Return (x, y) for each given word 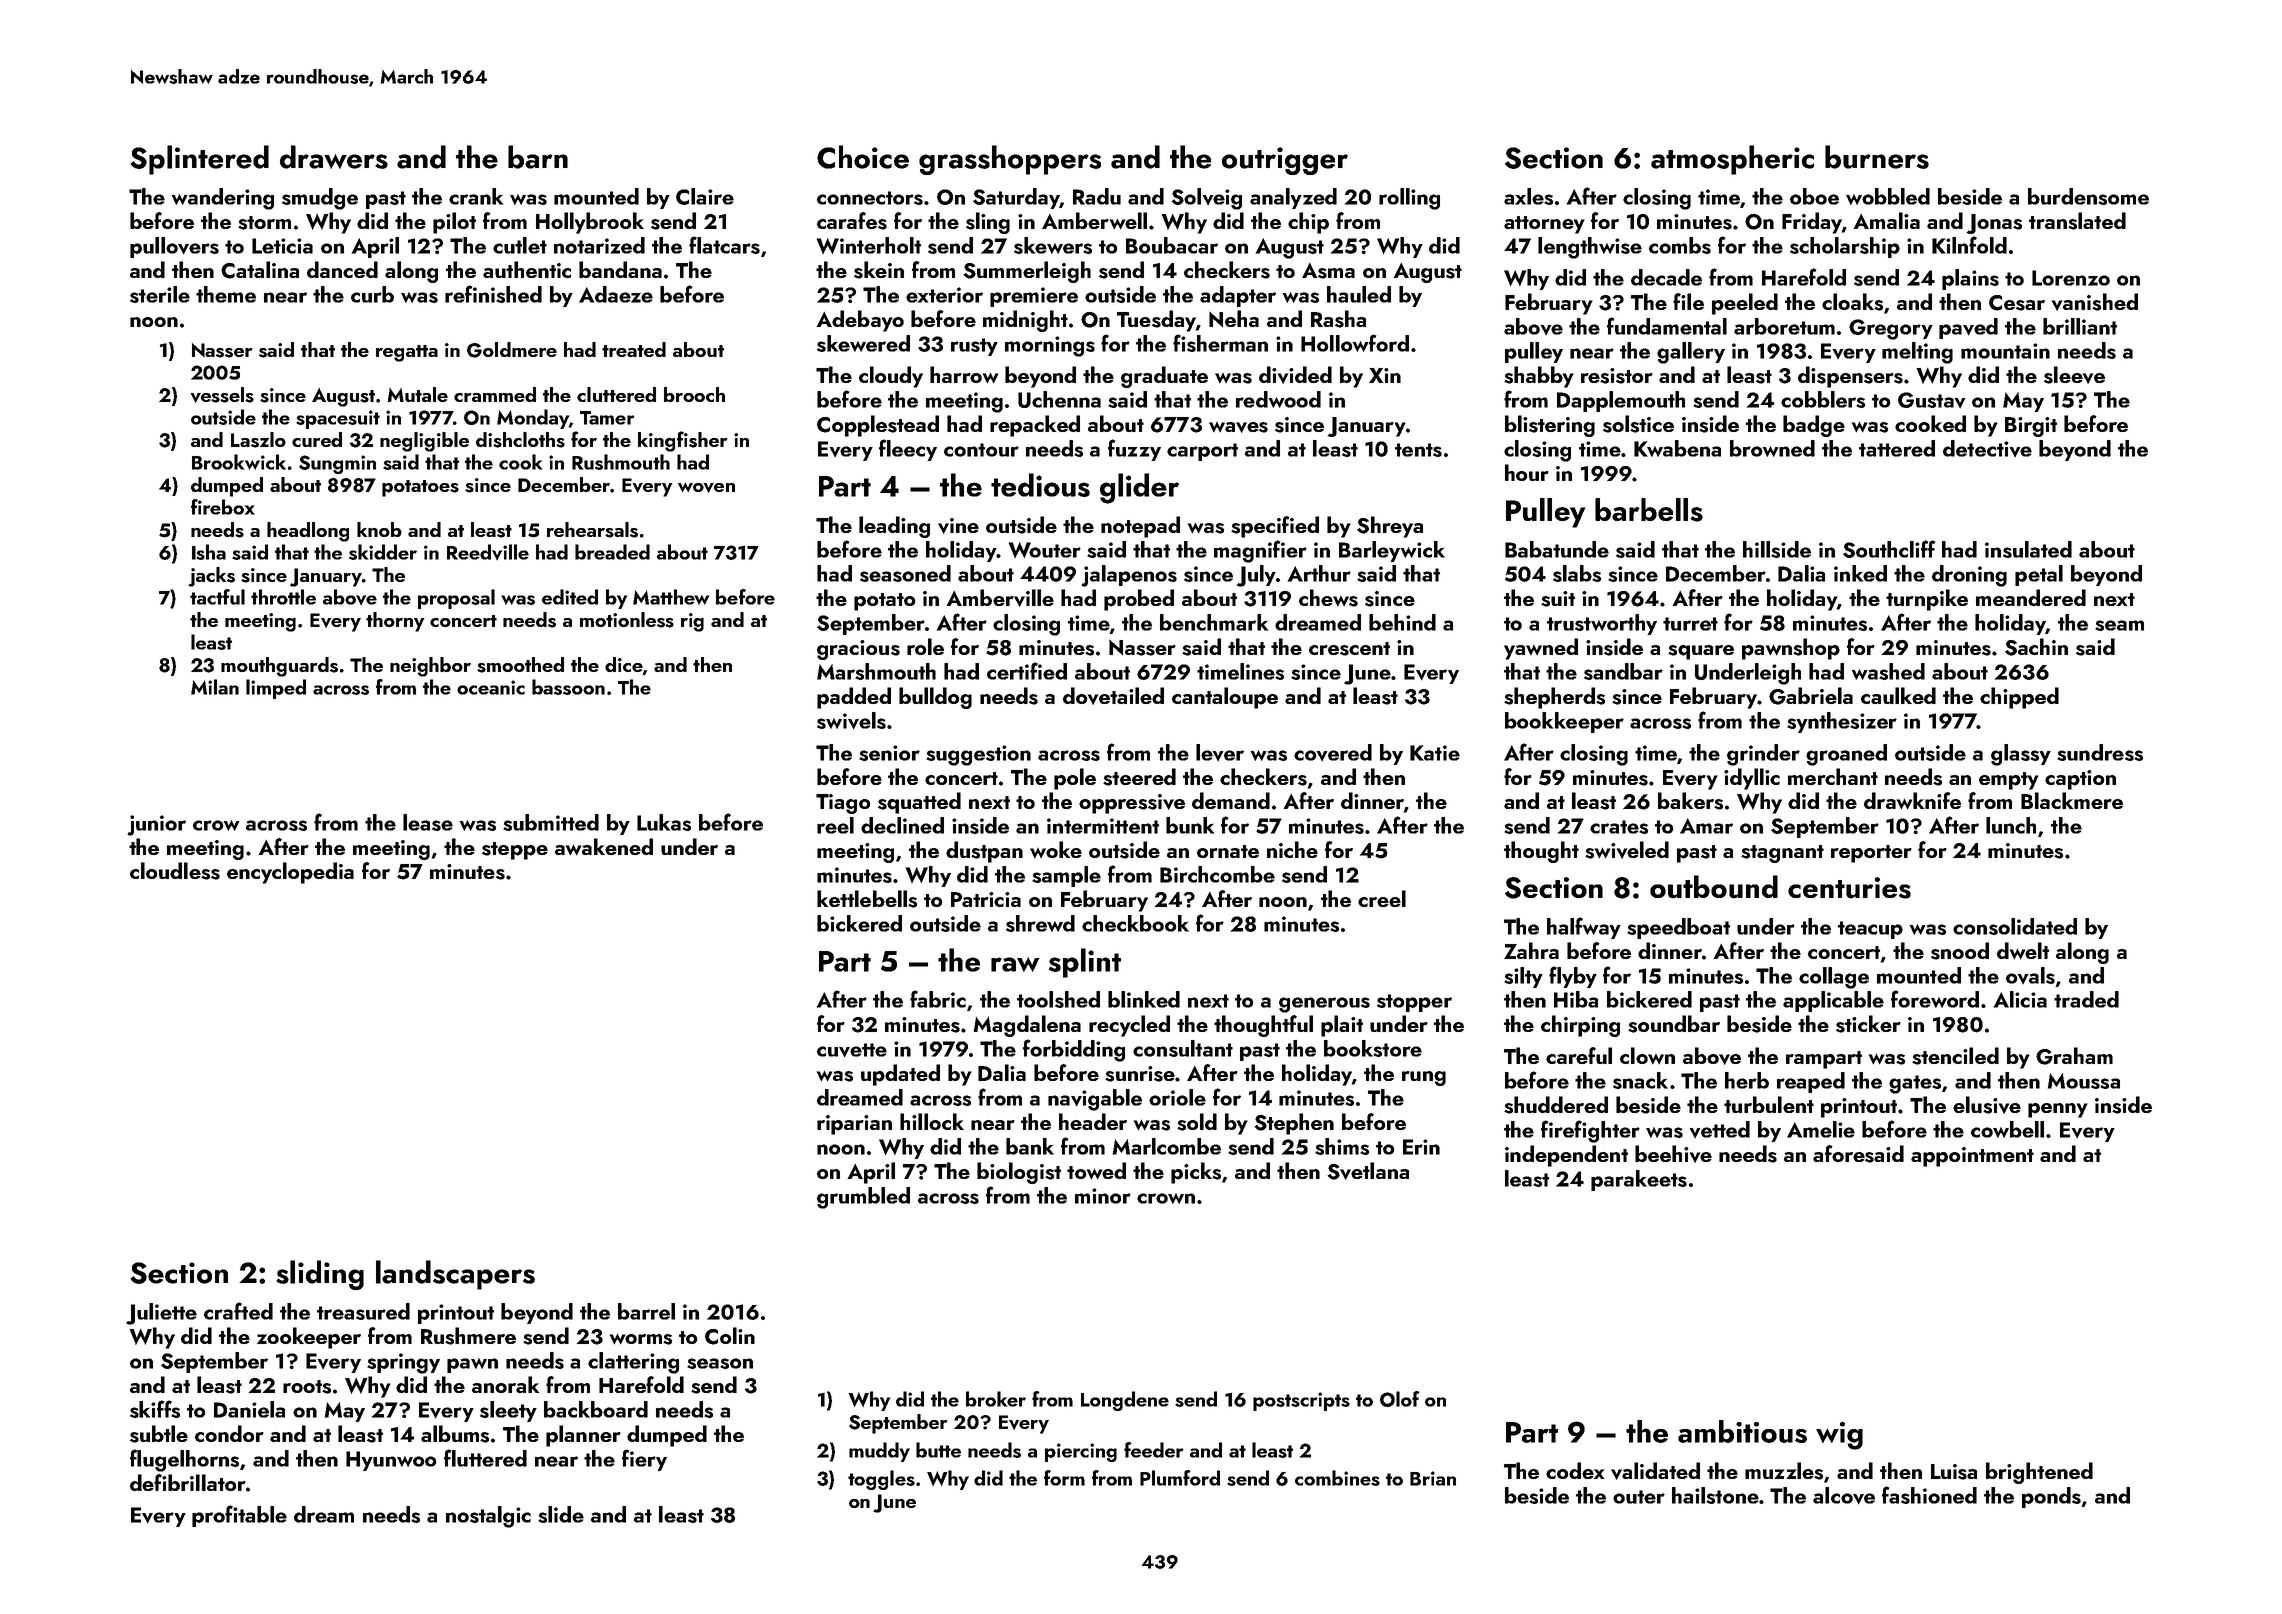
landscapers (455, 1275)
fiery (644, 1460)
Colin (730, 1336)
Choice (863, 157)
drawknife (1912, 800)
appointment (1972, 1157)
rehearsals (592, 530)
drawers (334, 157)
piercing (1081, 1452)
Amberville (1000, 598)
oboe (1814, 196)
